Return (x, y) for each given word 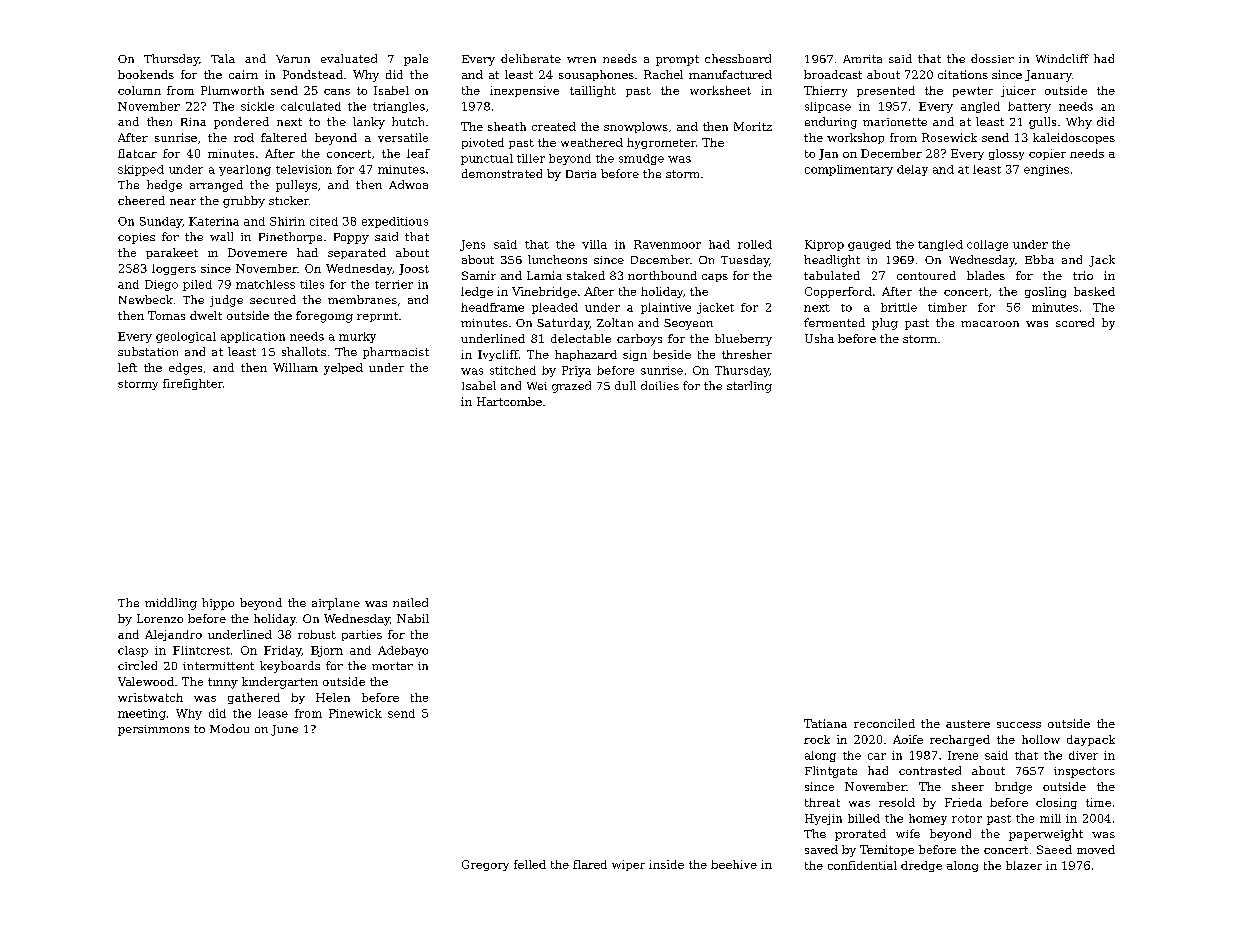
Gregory (485, 865)
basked (1094, 291)
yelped (343, 369)
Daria (581, 174)
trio (1083, 275)
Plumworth (232, 90)
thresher (747, 354)
